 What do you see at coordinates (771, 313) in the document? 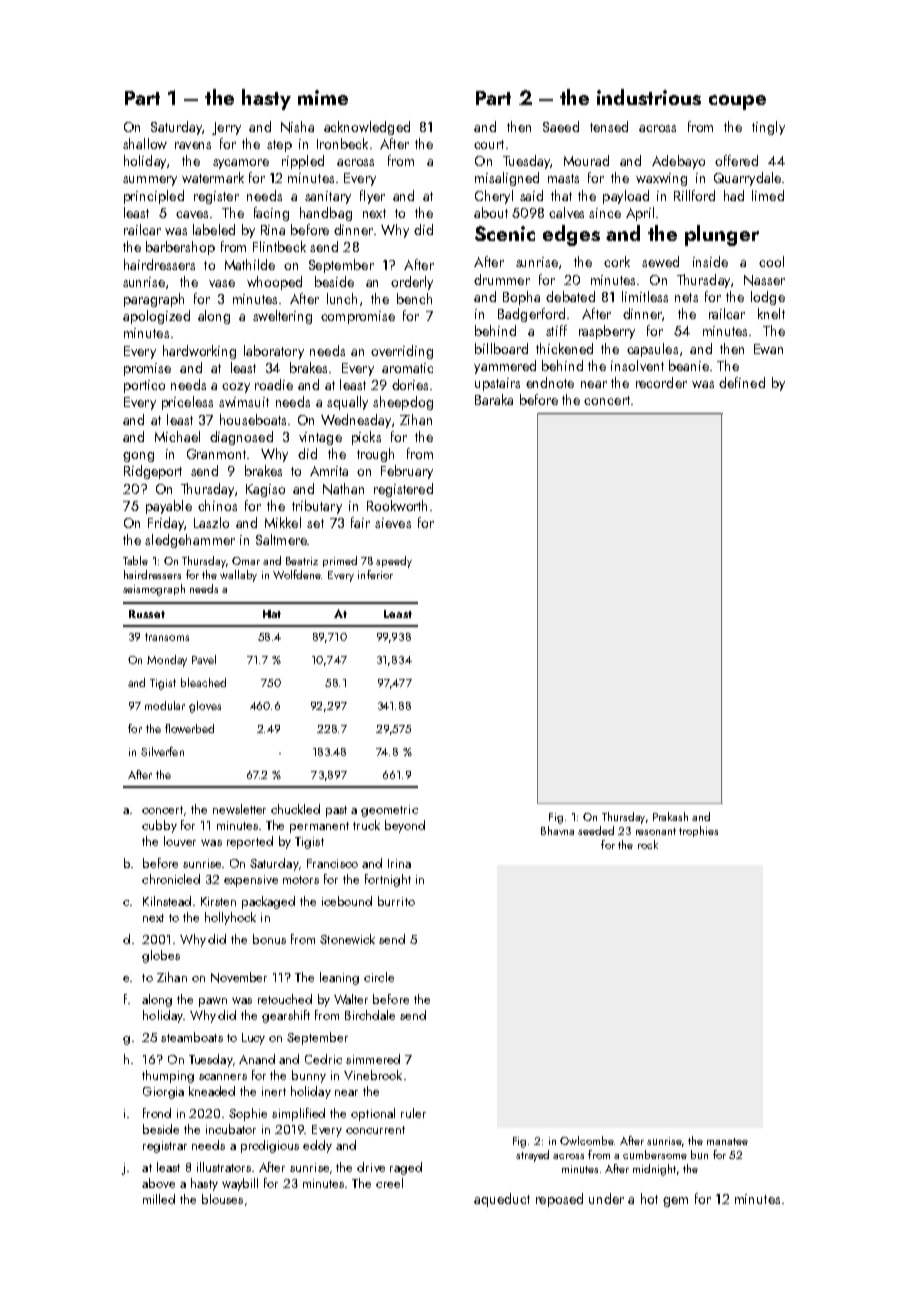
I see `knelt` at bounding box center [771, 313].
